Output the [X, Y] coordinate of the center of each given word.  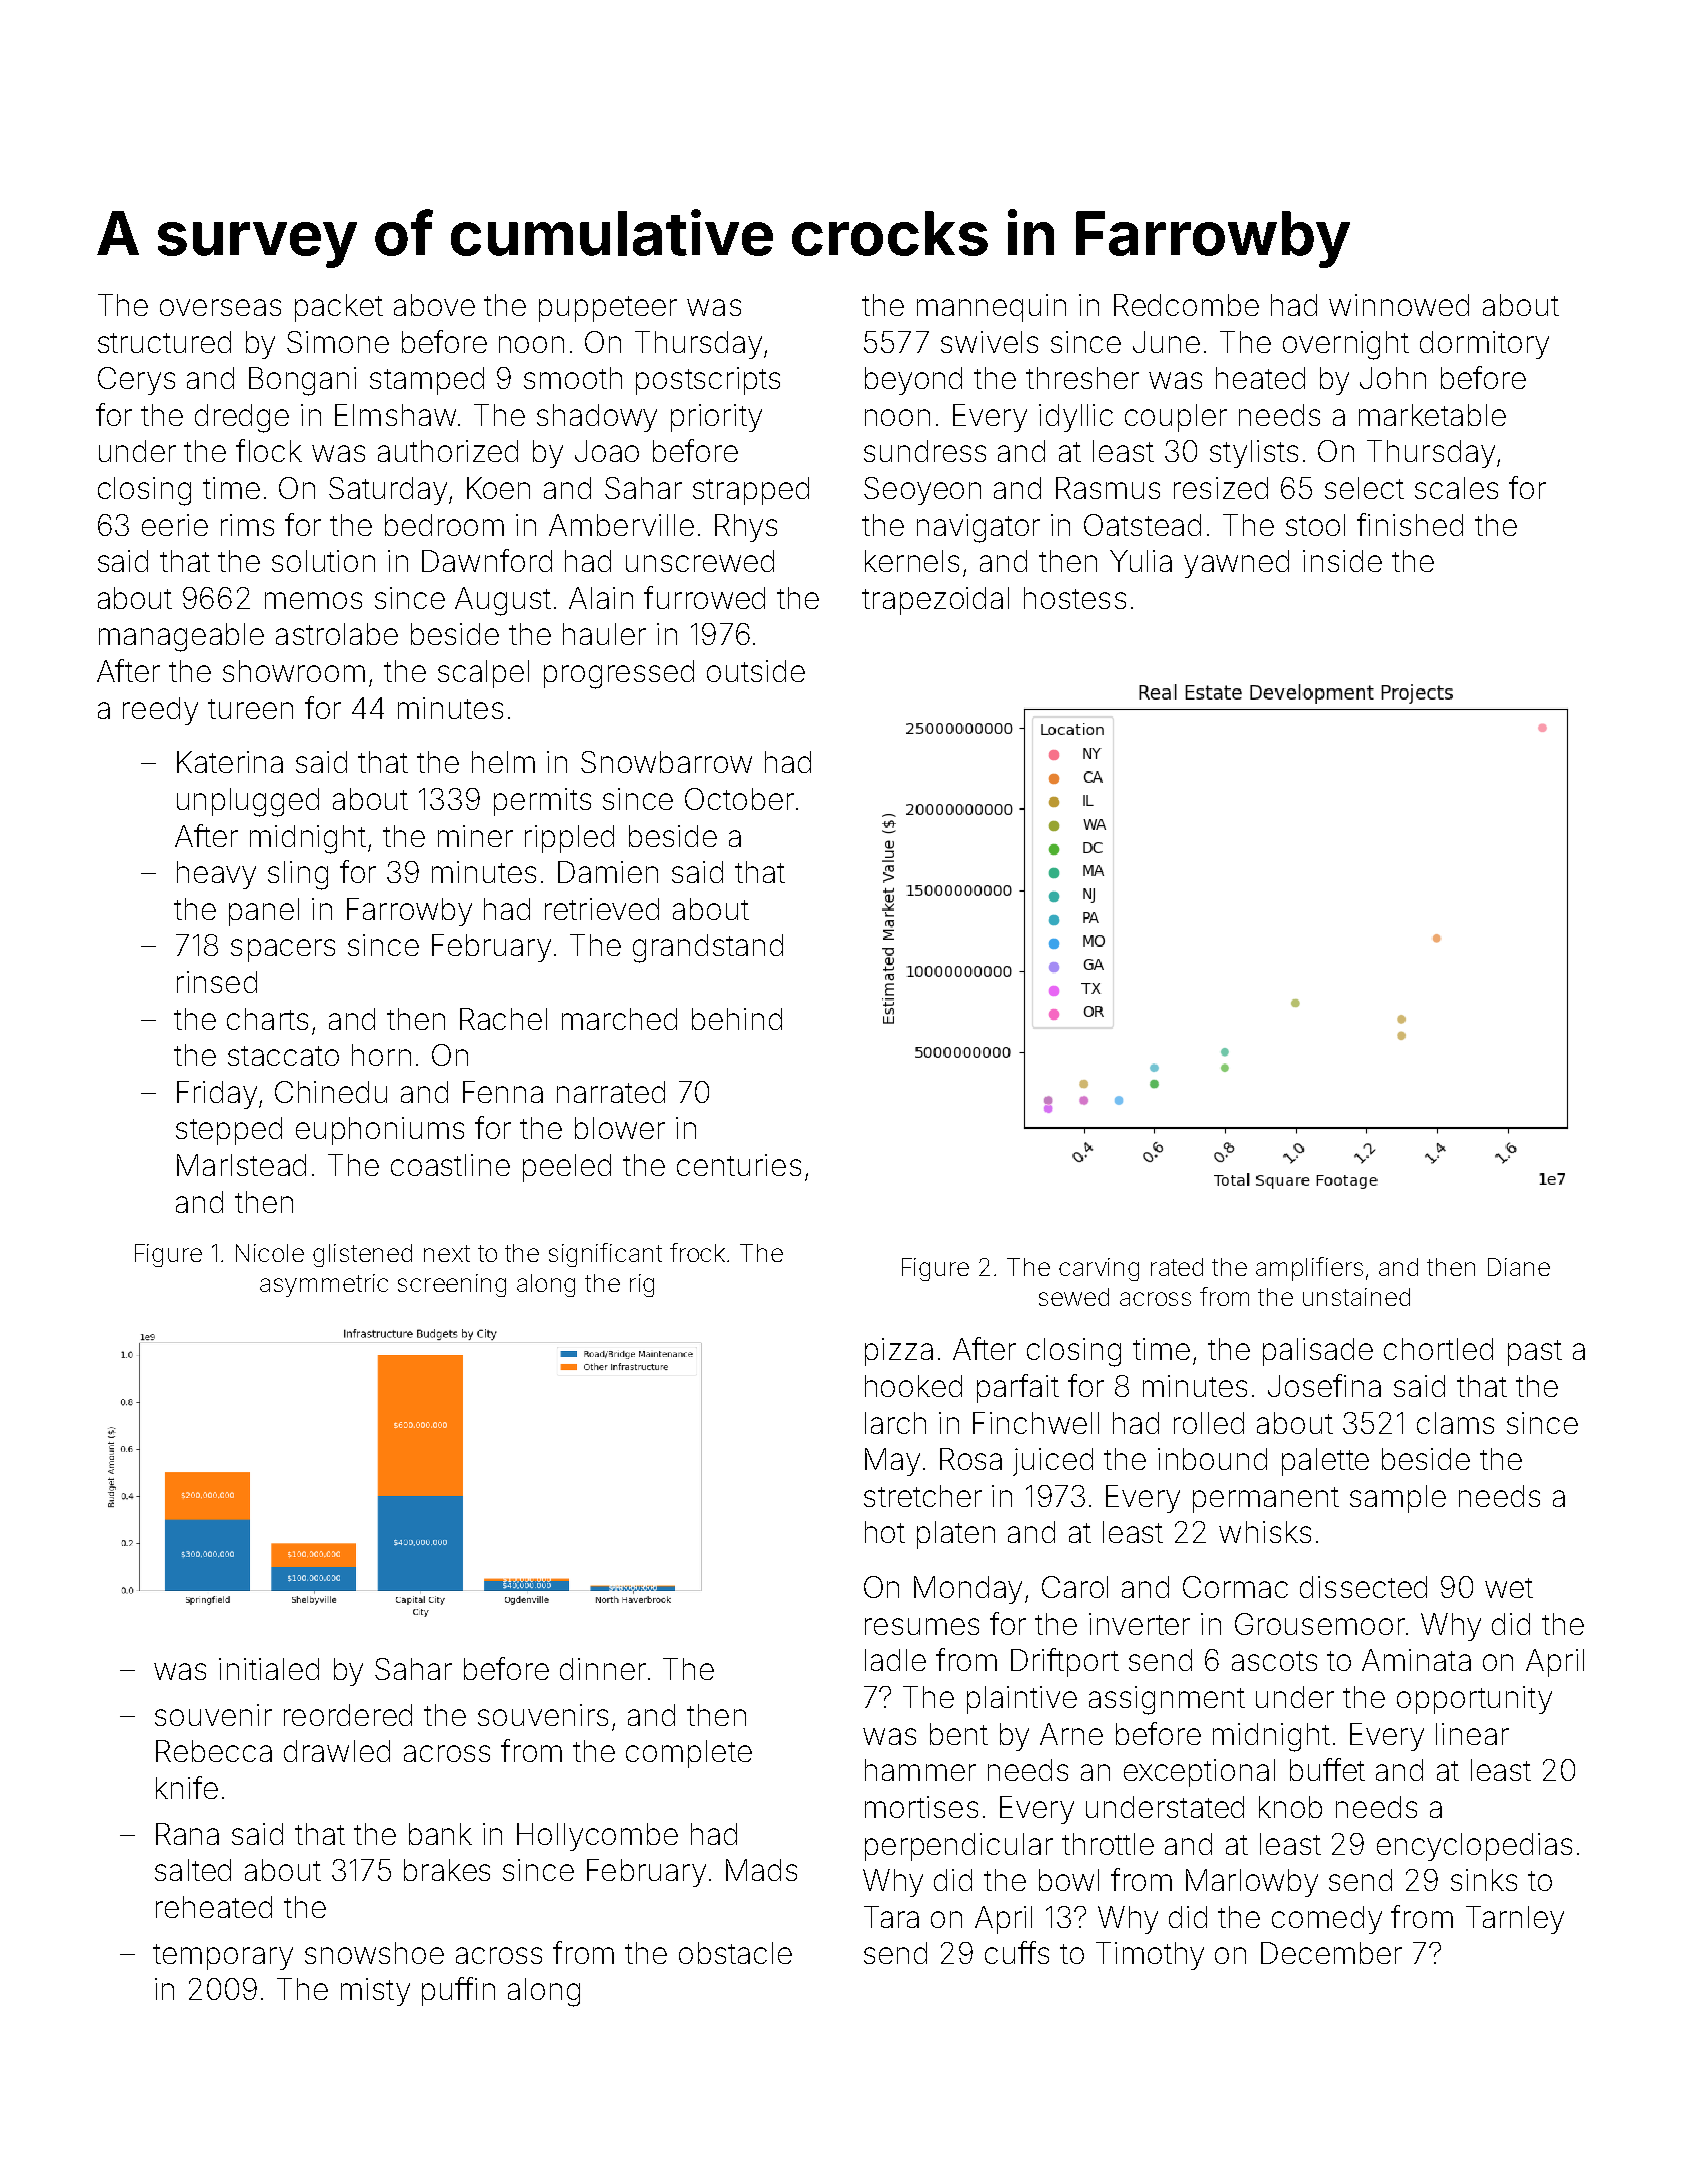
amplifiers [1309, 1269]
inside [1342, 561]
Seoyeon [922, 491]
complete [689, 1754]
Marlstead [241, 1165]
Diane [1519, 1267]
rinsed [217, 982]
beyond [913, 381]
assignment [1167, 1700]
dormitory [1484, 345]
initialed [269, 1669]
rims [247, 525]
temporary [223, 1957]
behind [737, 1019]
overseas [220, 307]
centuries [739, 1165]
